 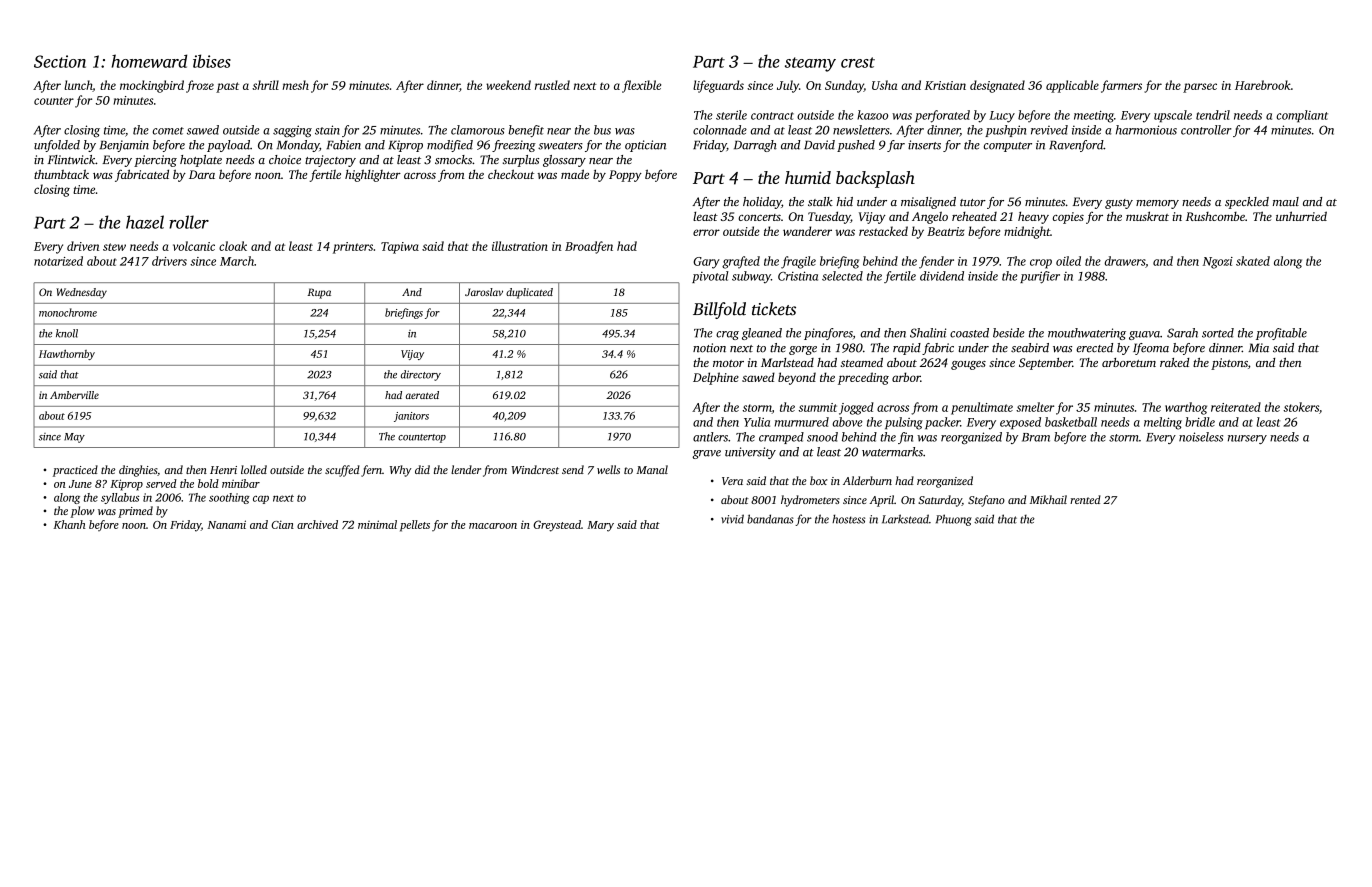 What do you see at coordinates (69, 524) in the image?
I see `Khanh` at bounding box center [69, 524].
